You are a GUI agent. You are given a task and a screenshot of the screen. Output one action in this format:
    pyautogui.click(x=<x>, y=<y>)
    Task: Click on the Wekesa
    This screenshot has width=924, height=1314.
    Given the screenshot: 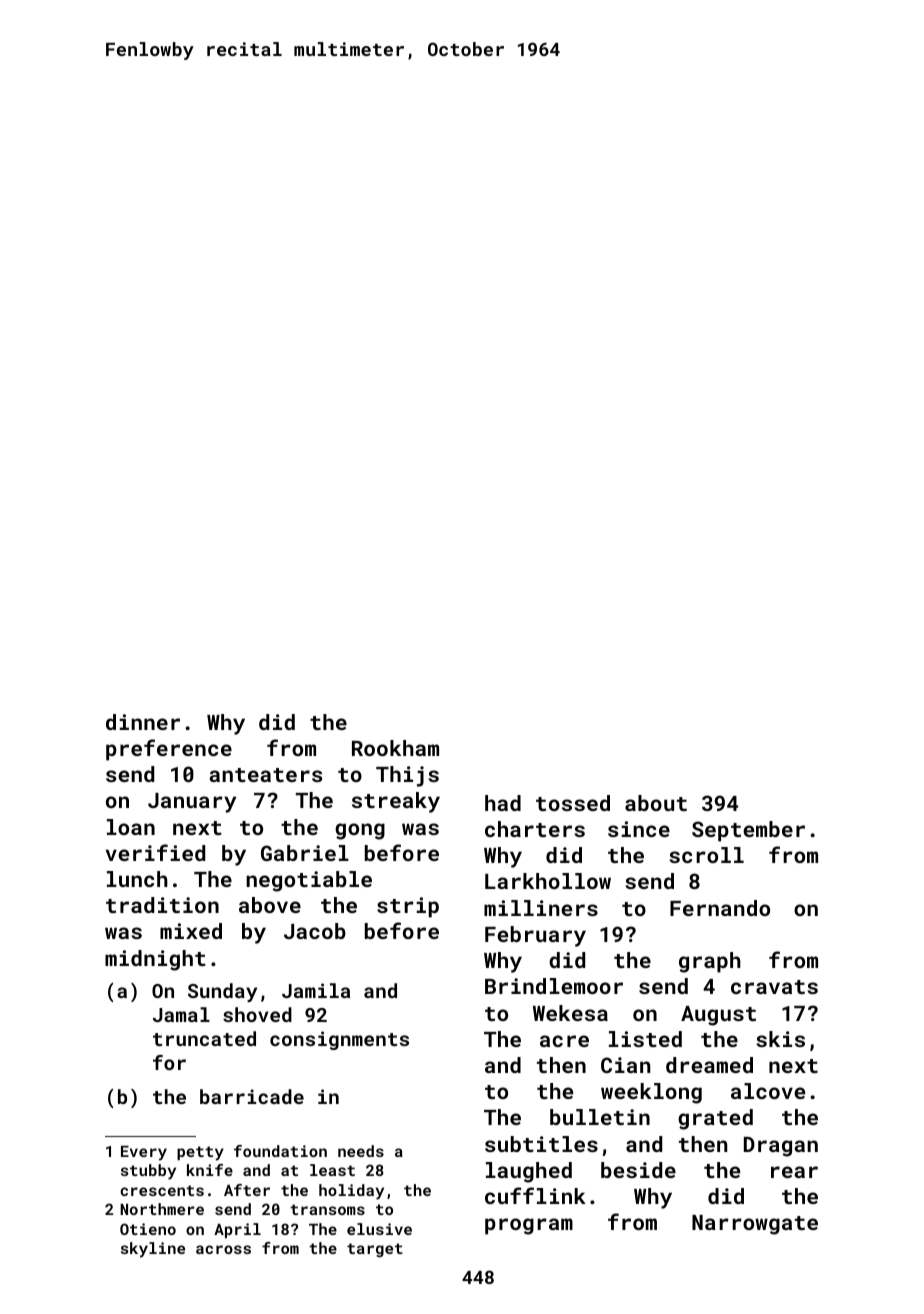 What is the action you would take?
    pyautogui.click(x=570, y=1013)
